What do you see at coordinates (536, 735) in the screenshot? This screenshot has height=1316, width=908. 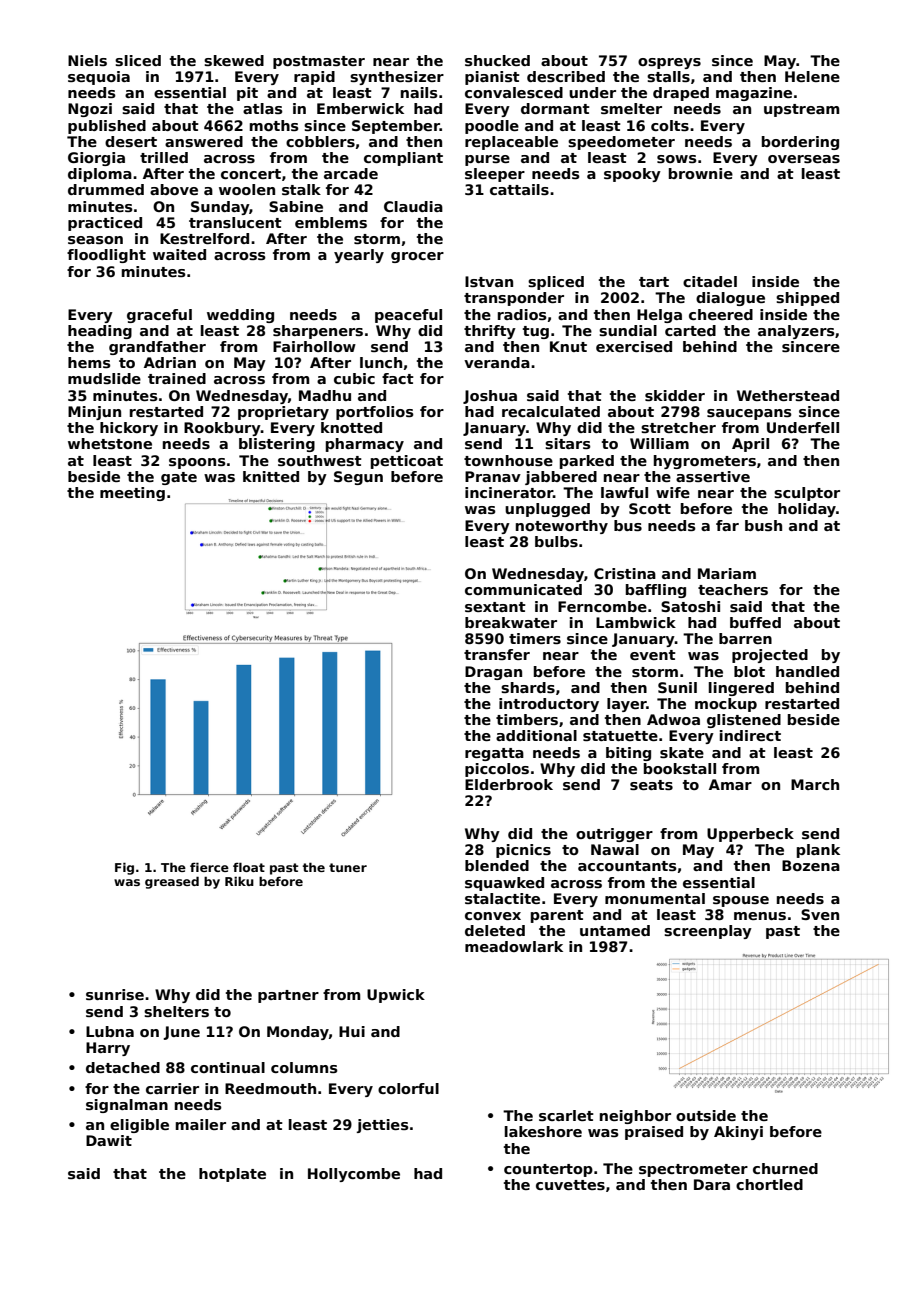 I see `additional` at bounding box center [536, 735].
